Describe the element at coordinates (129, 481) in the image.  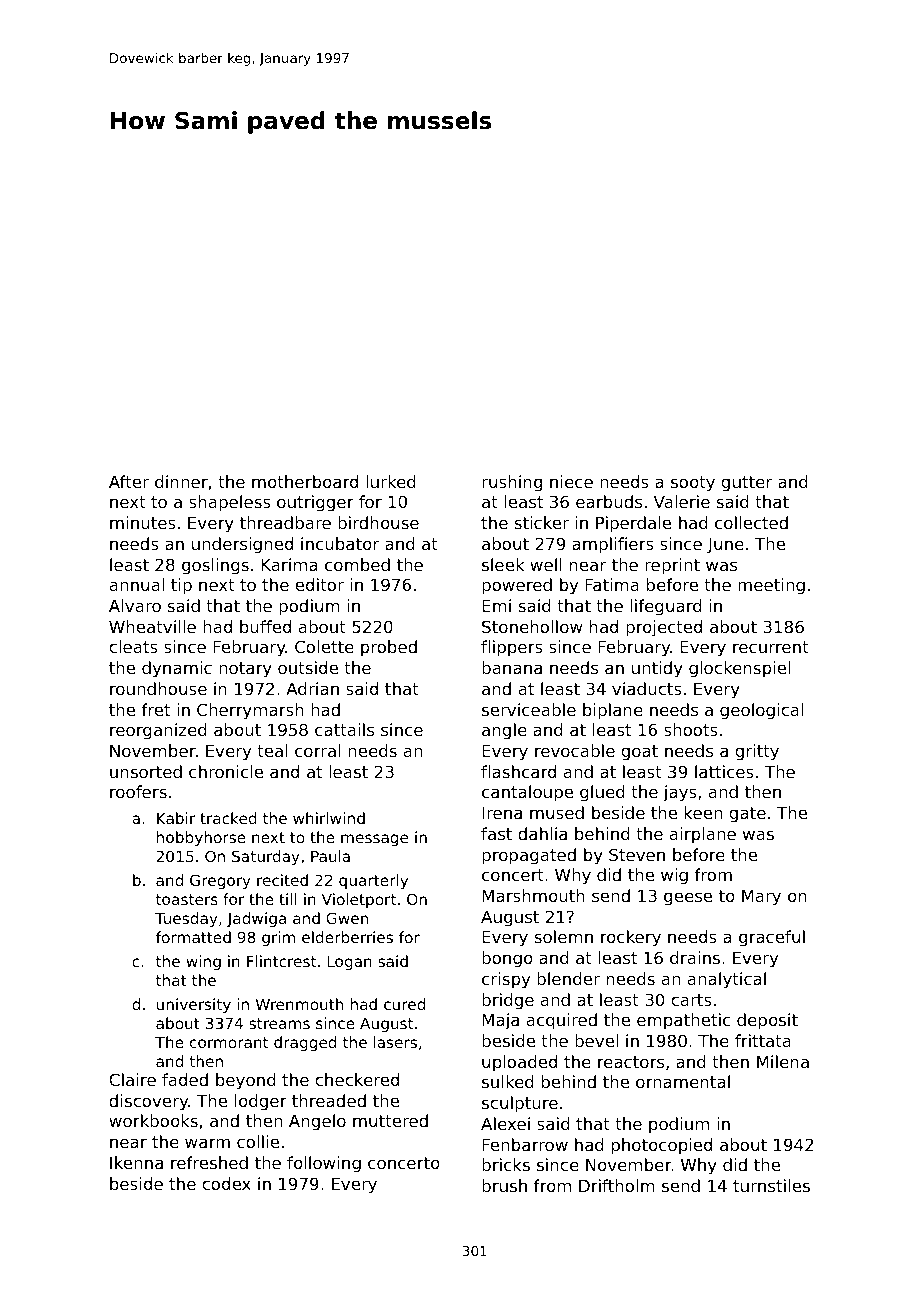
I see `After` at that location.
